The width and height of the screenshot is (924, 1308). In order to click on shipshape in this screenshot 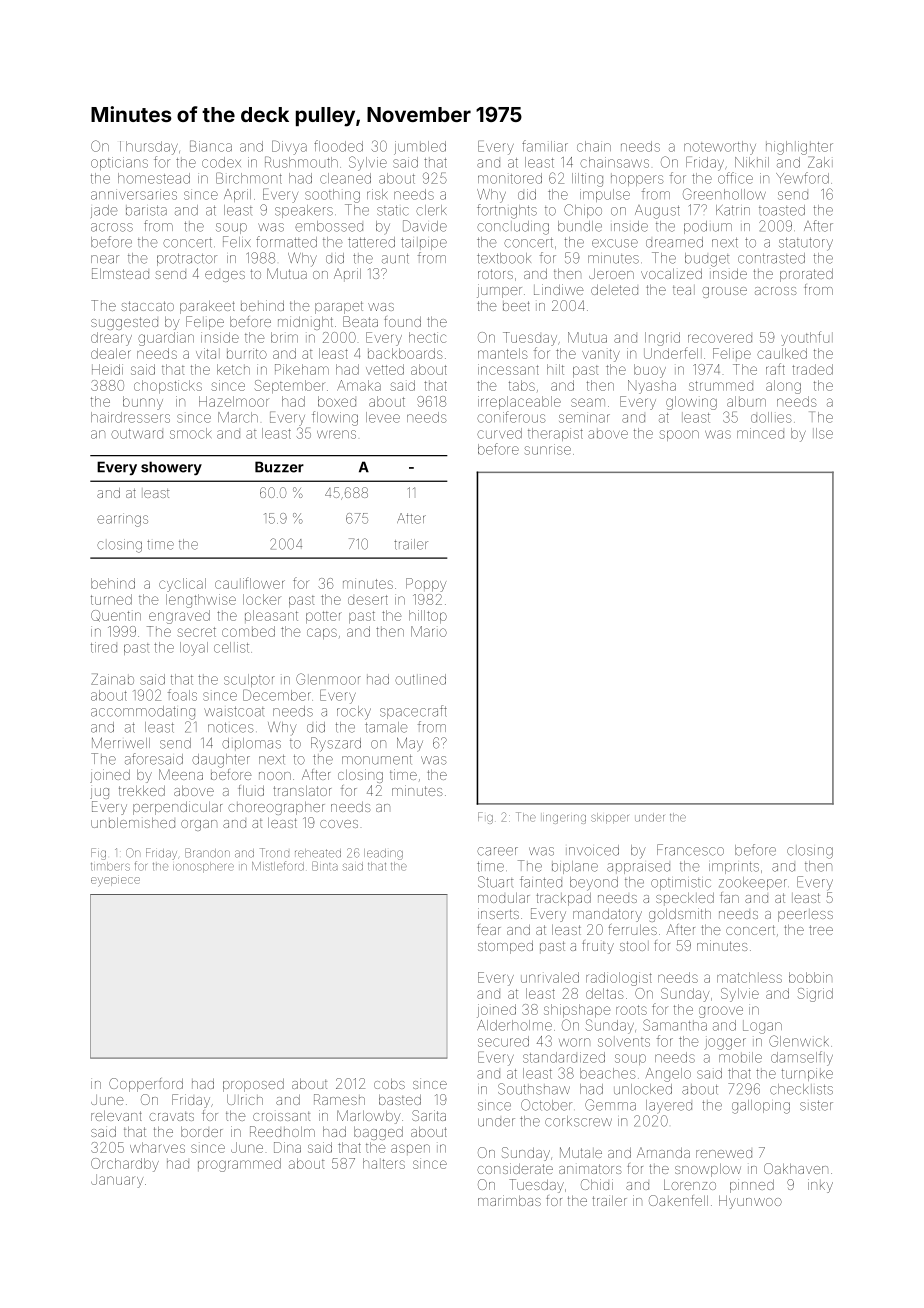, I will do `click(577, 1011)`.
